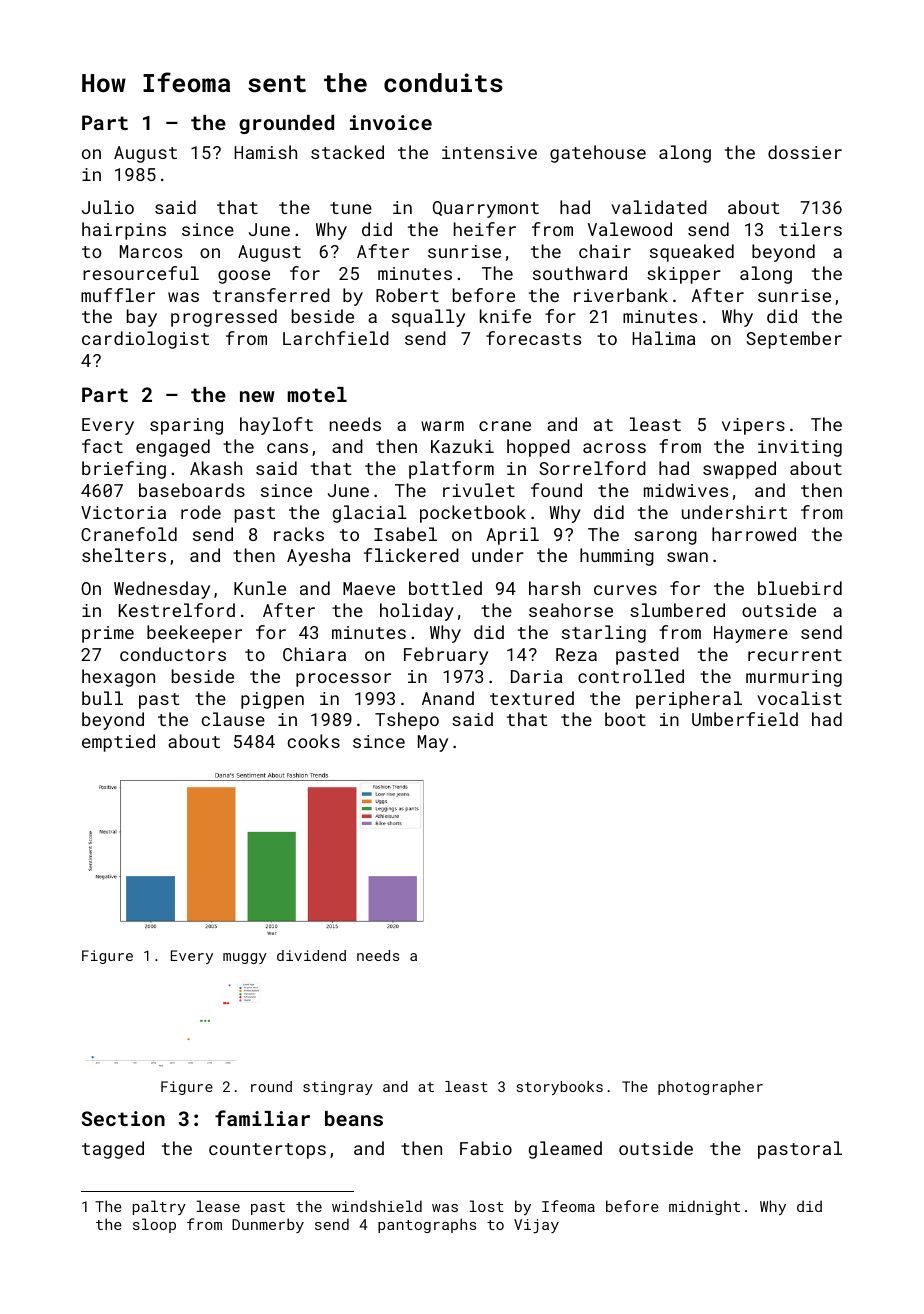  I want to click on muffler, so click(118, 295).
